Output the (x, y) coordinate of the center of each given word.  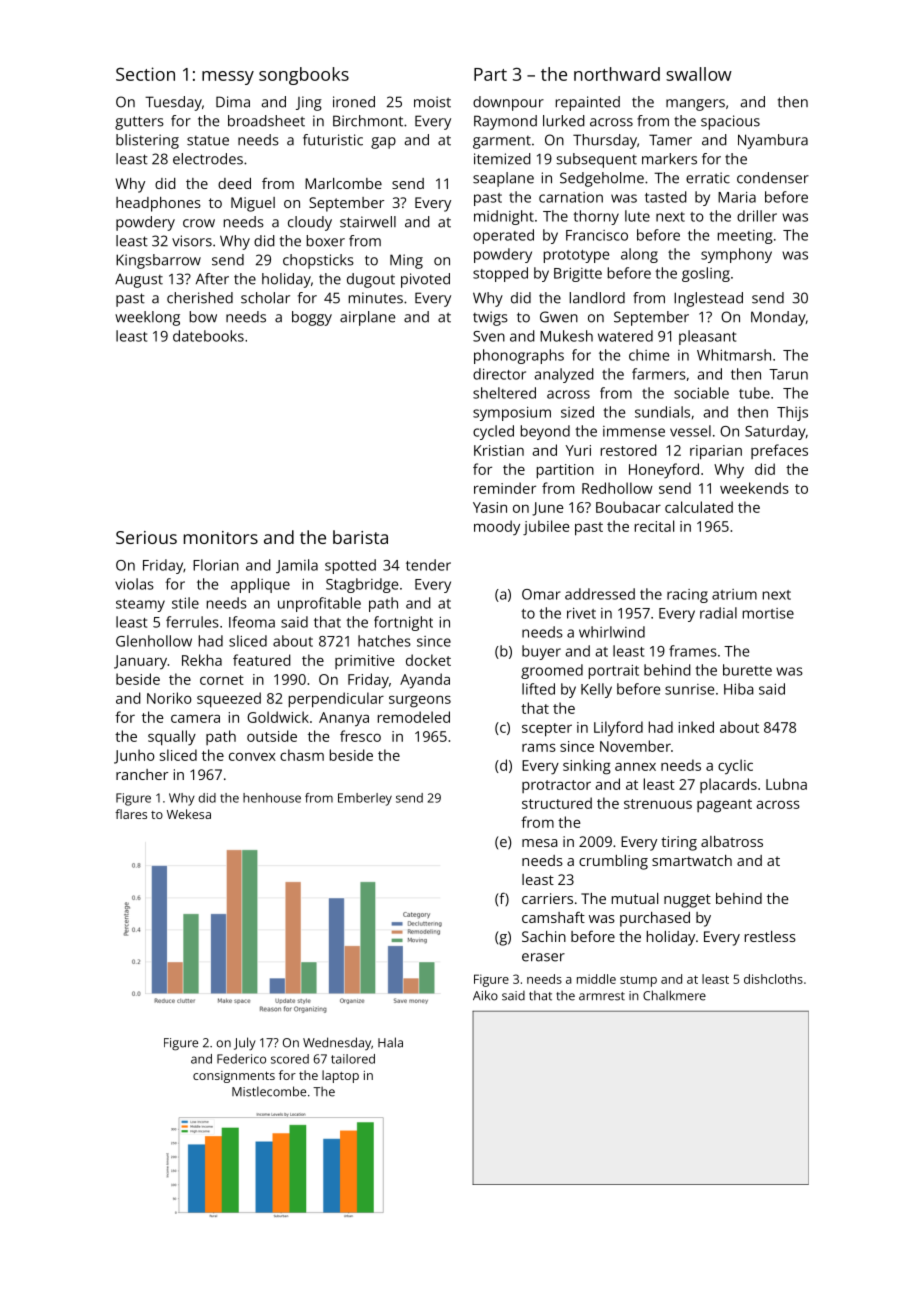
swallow (699, 74)
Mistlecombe (269, 1091)
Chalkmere (674, 995)
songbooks (304, 76)
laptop (340, 1076)
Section (145, 74)
